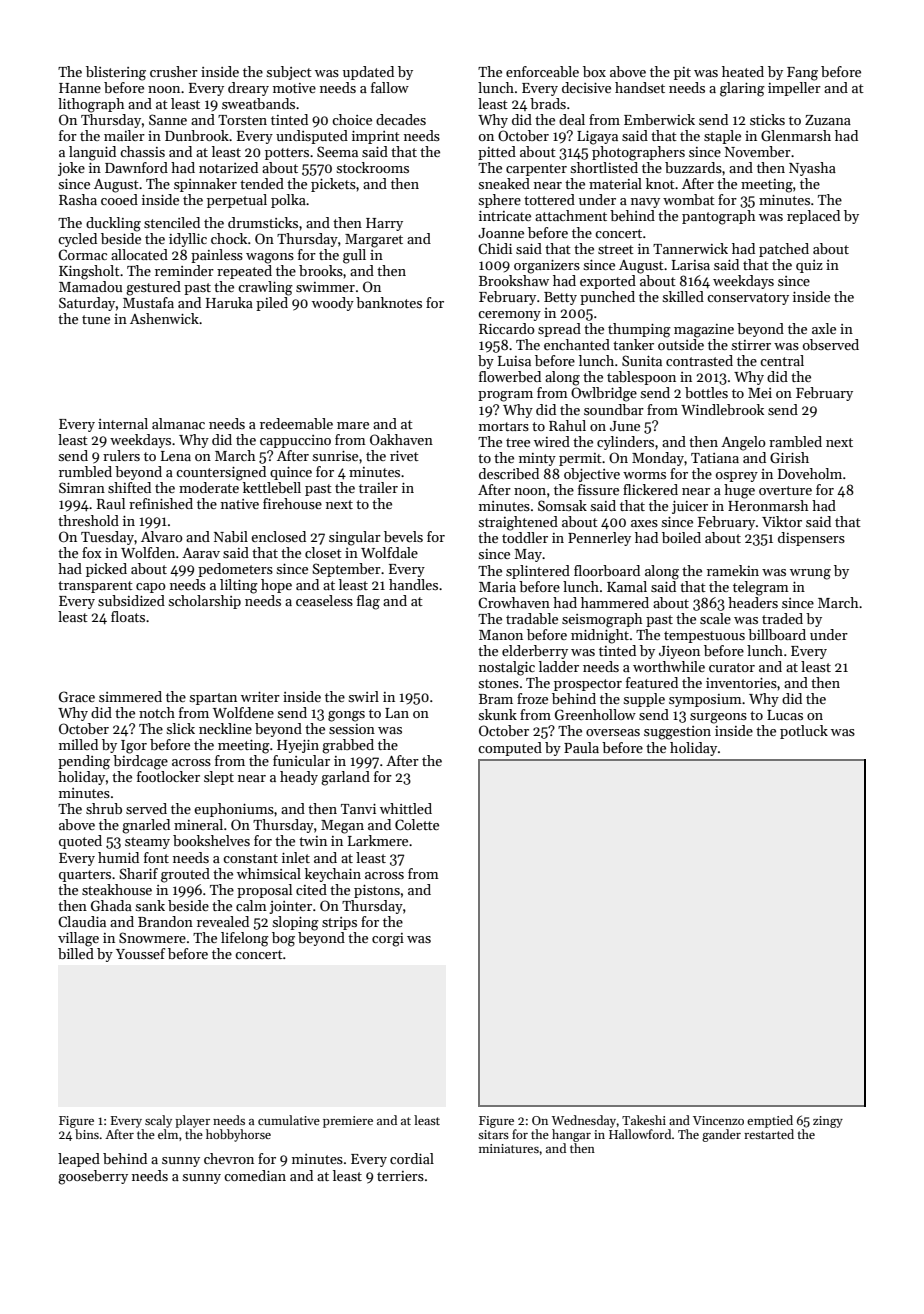  Describe the element at coordinates (368, 73) in the image. I see `updated` at that location.
